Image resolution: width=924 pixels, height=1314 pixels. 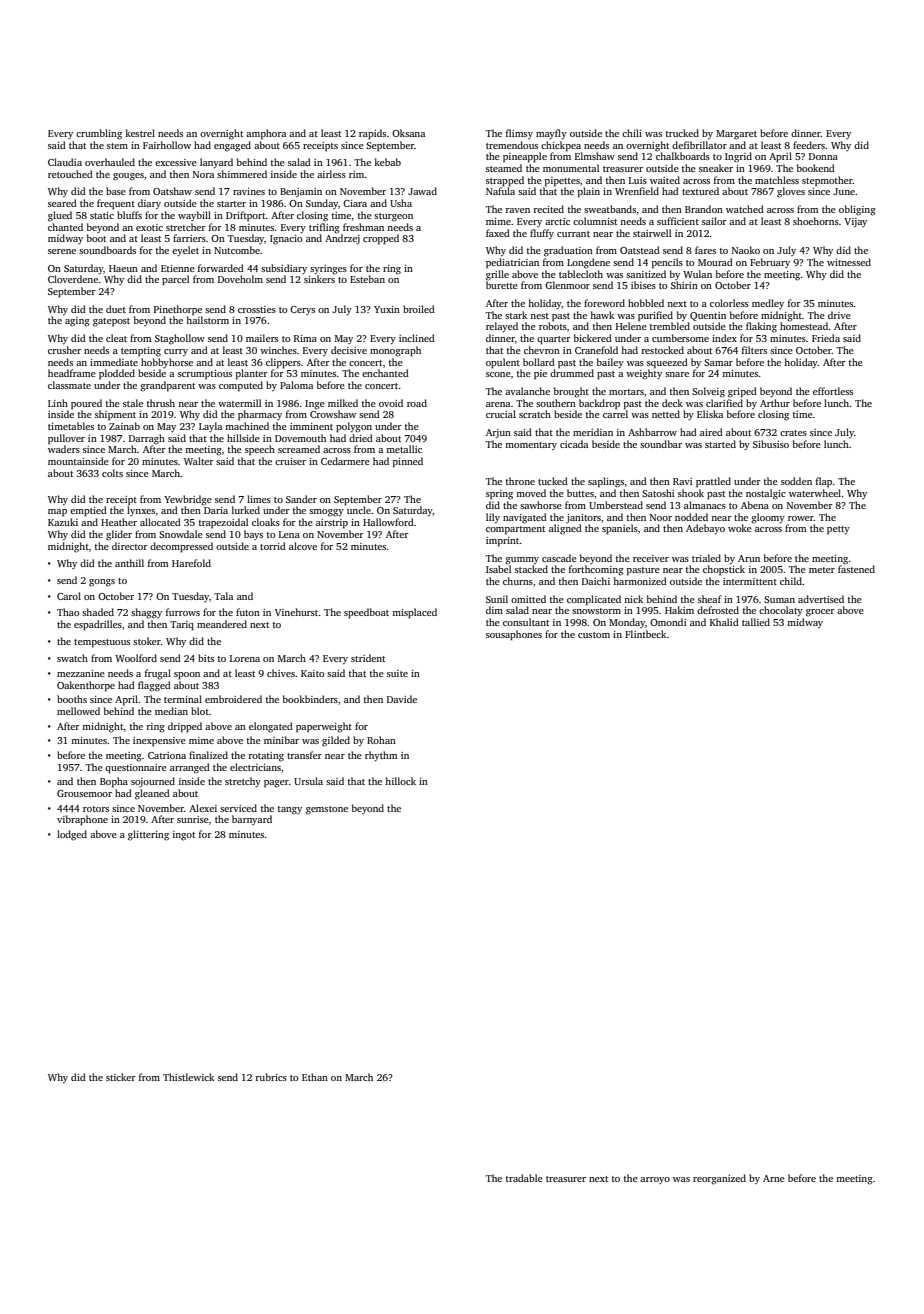 I want to click on finalized, so click(x=208, y=755).
